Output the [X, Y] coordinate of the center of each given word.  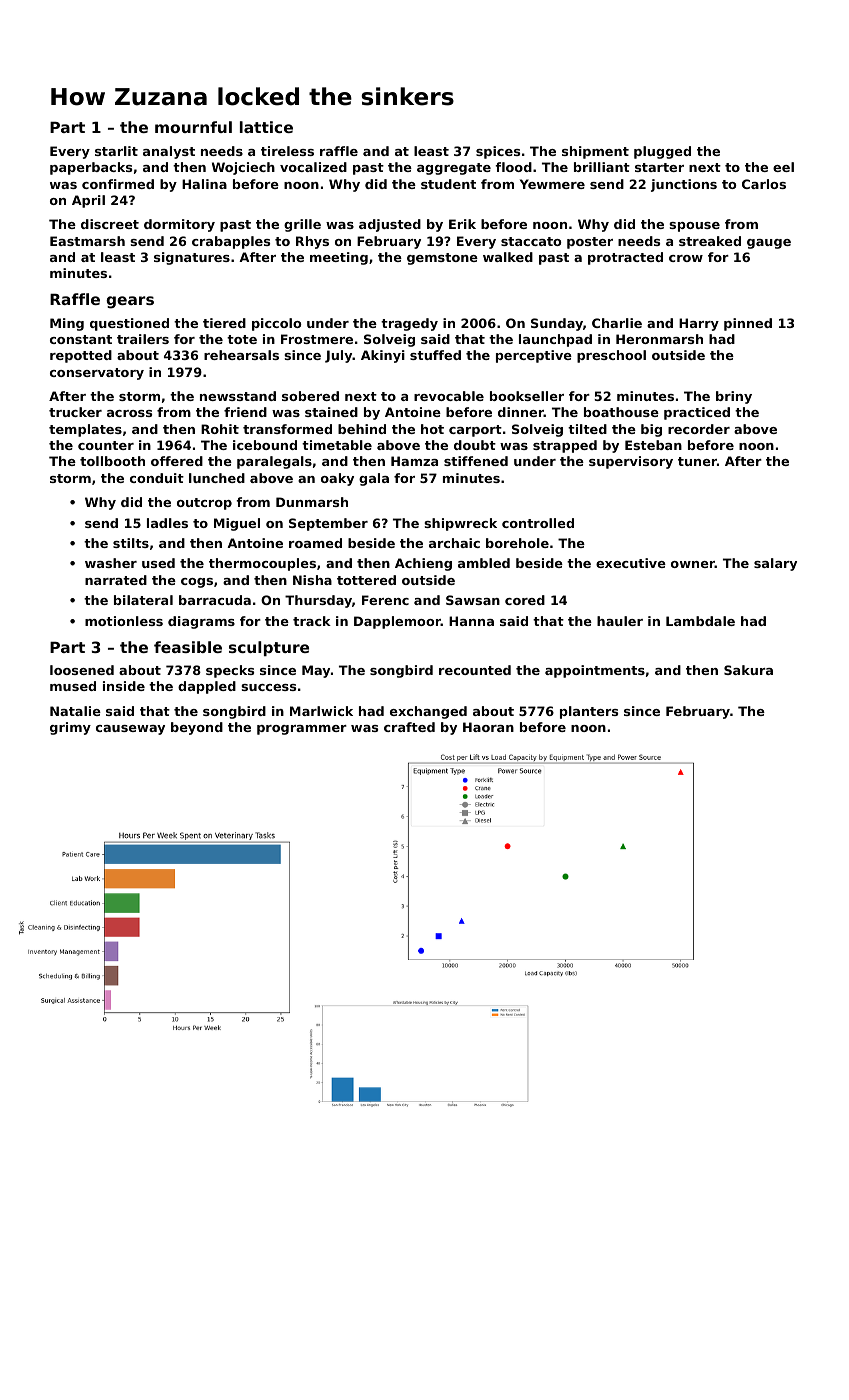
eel [783, 167]
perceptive [534, 356]
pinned [748, 324]
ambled [484, 563]
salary [775, 564]
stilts [131, 543]
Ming [67, 324]
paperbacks [91, 168]
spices [498, 152]
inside [124, 686]
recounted [475, 670]
